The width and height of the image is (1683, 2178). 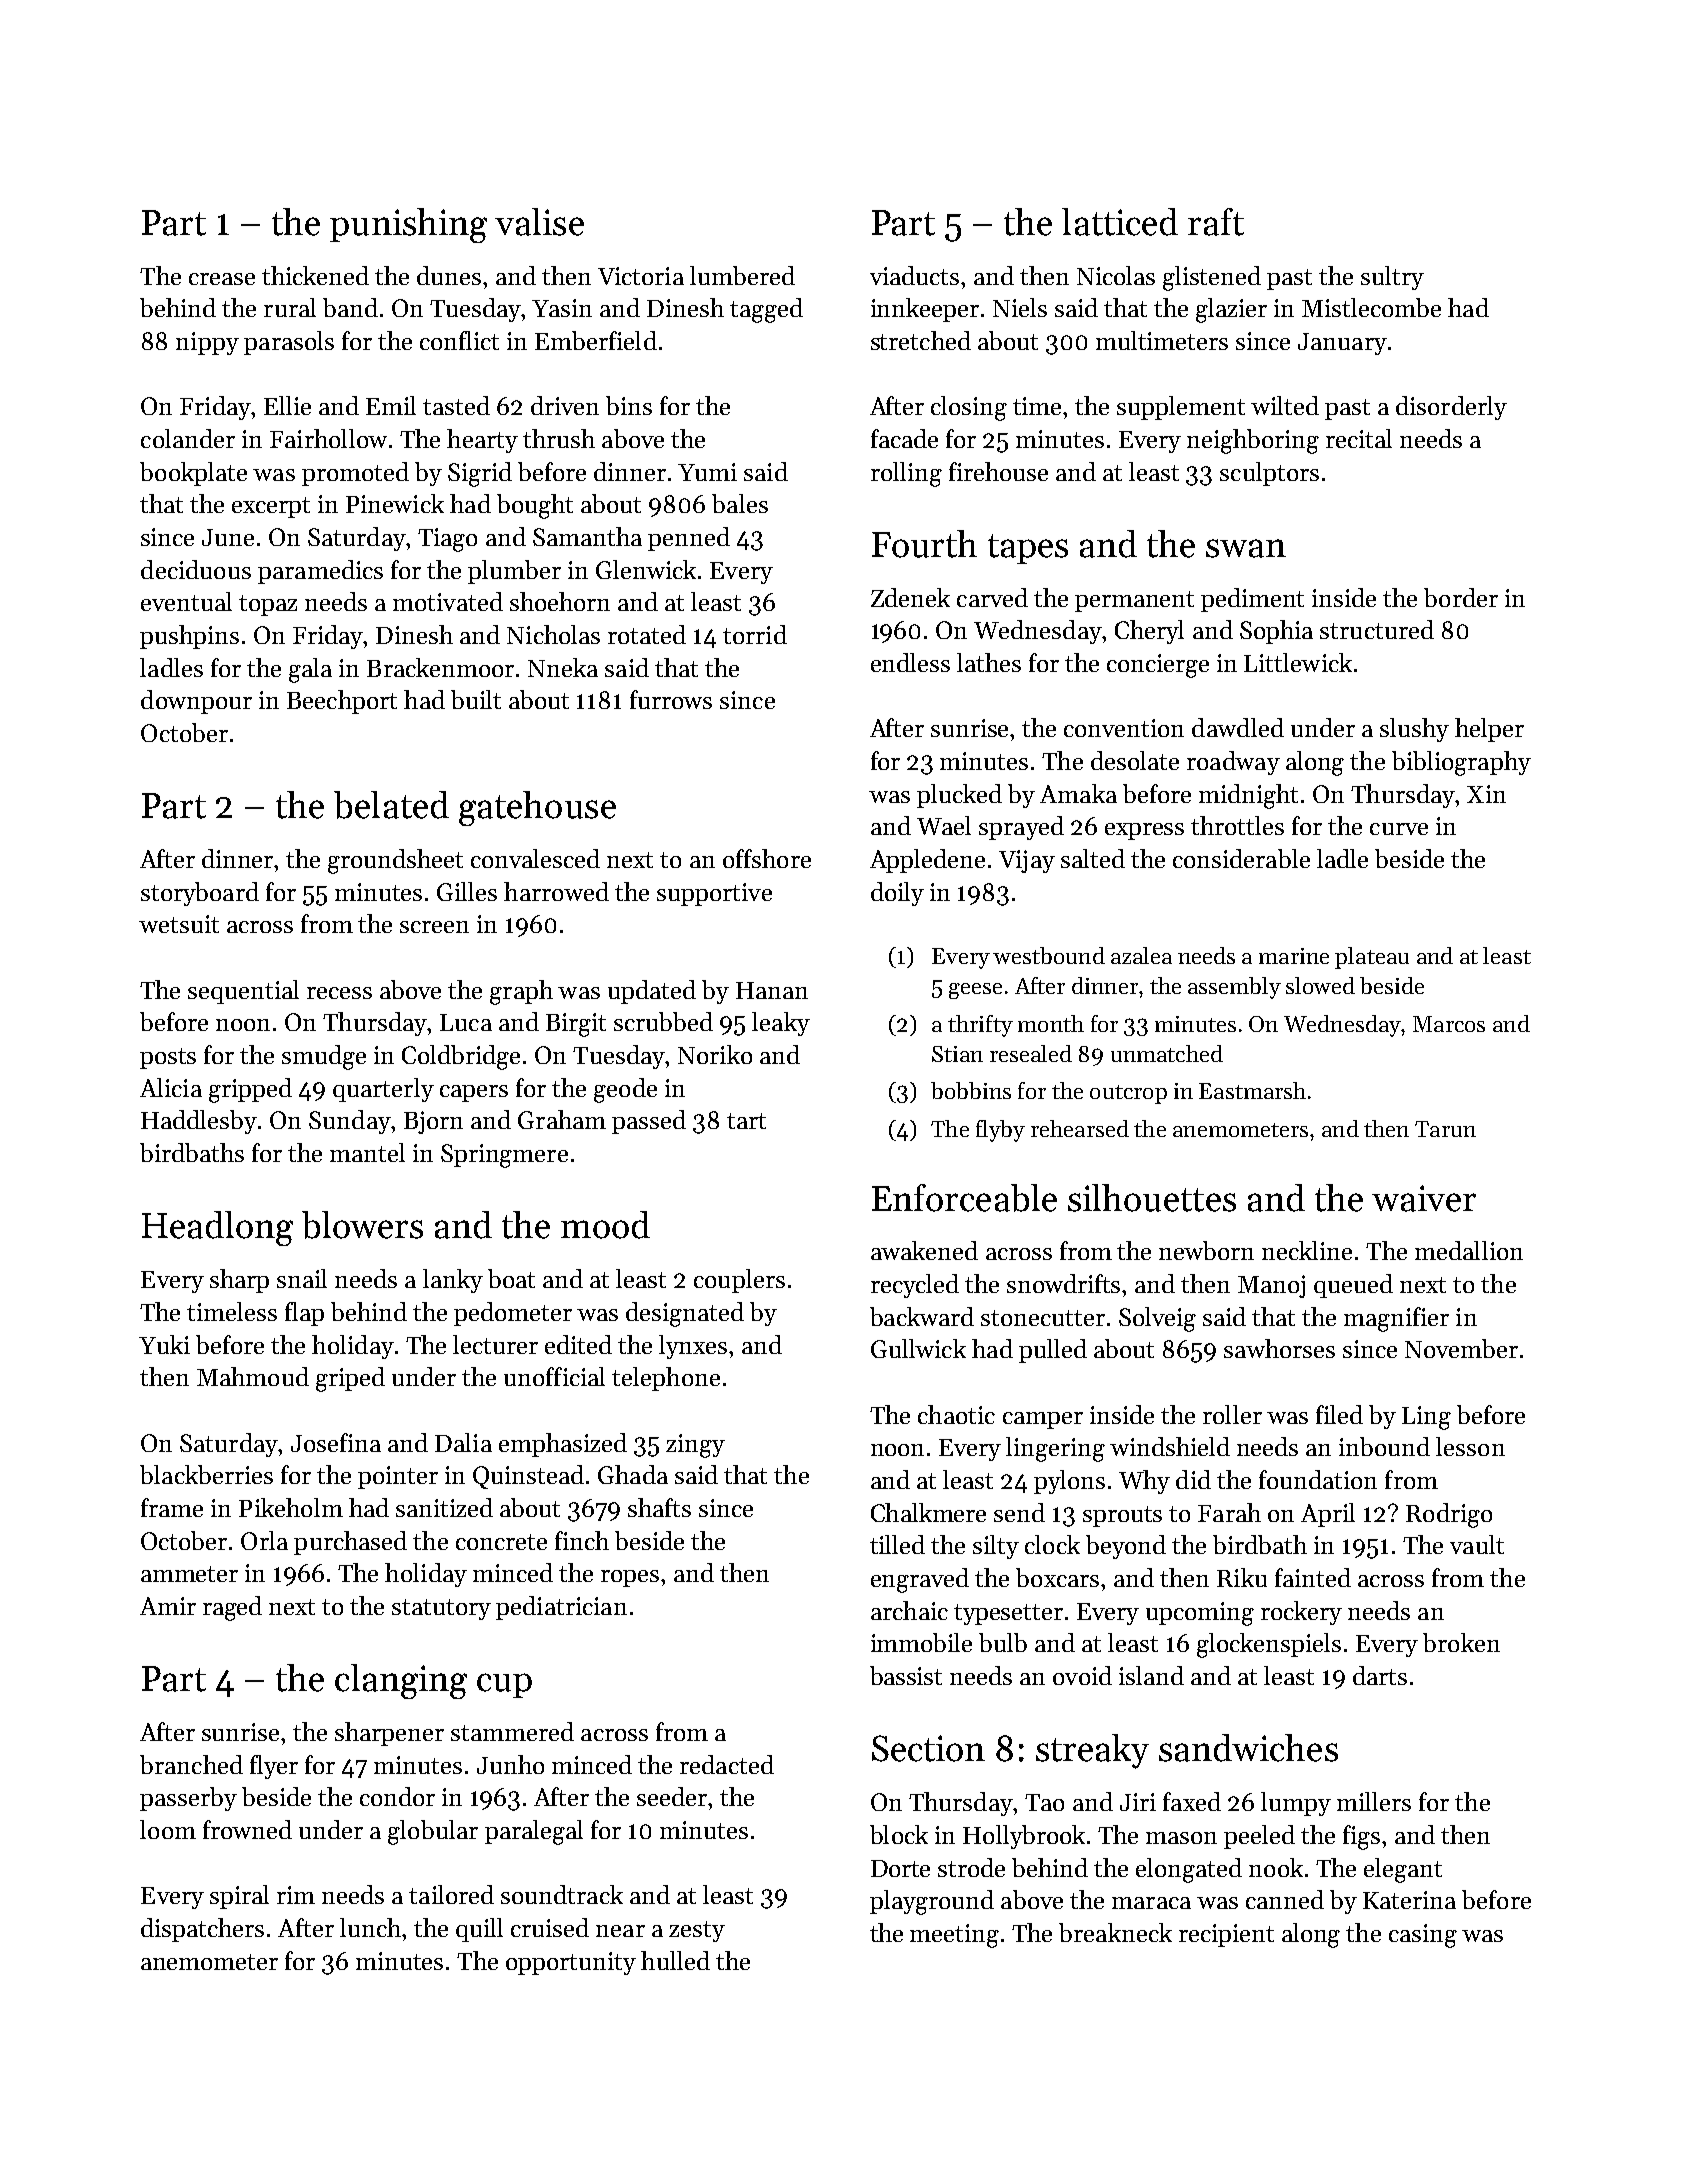 I want to click on pedometer, so click(x=513, y=1314).
